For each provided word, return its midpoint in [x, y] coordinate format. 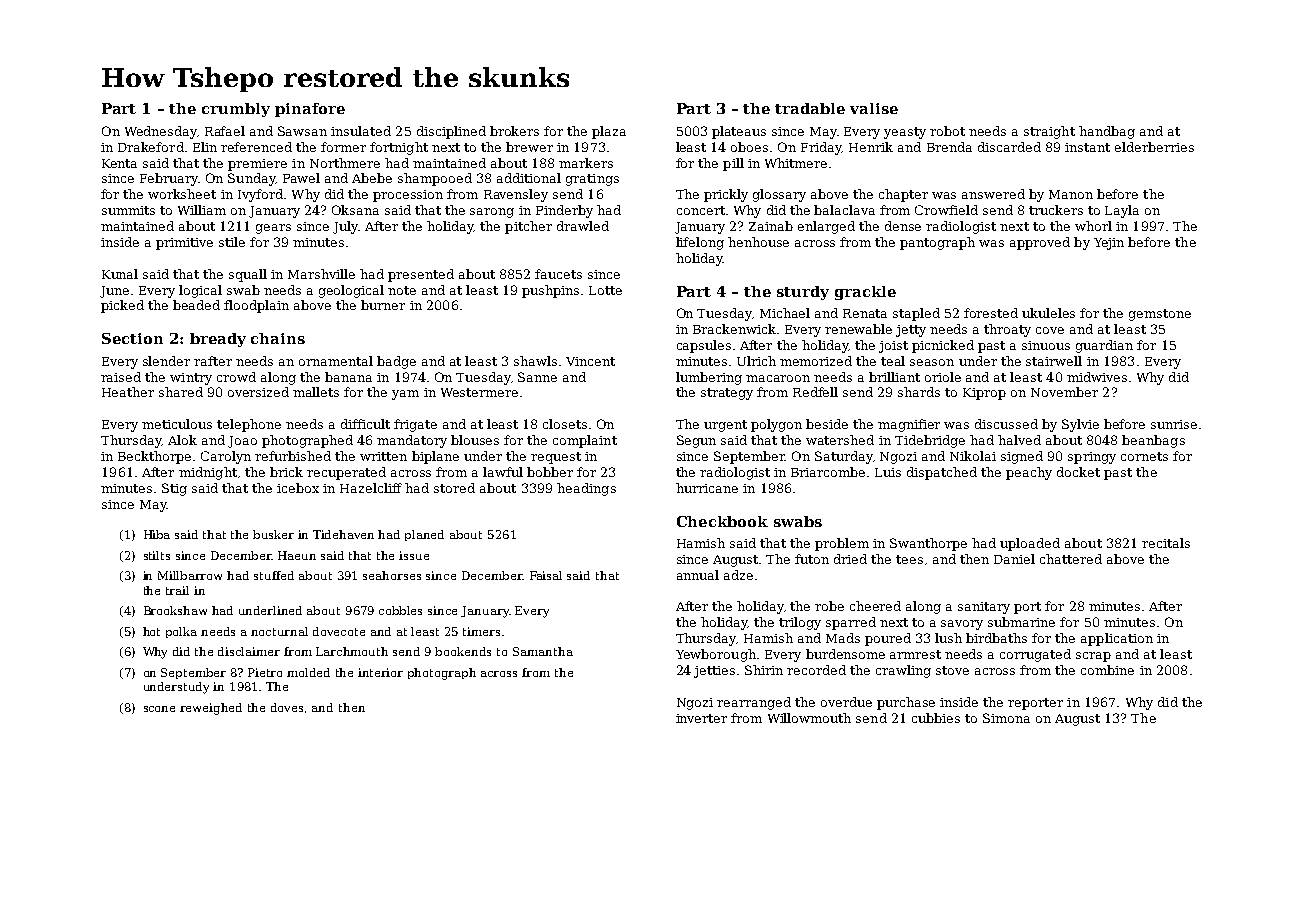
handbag [1107, 132]
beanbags [1153, 441]
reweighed [211, 709]
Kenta [119, 163]
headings [586, 489]
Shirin [764, 670]
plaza [609, 132]
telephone [249, 425]
